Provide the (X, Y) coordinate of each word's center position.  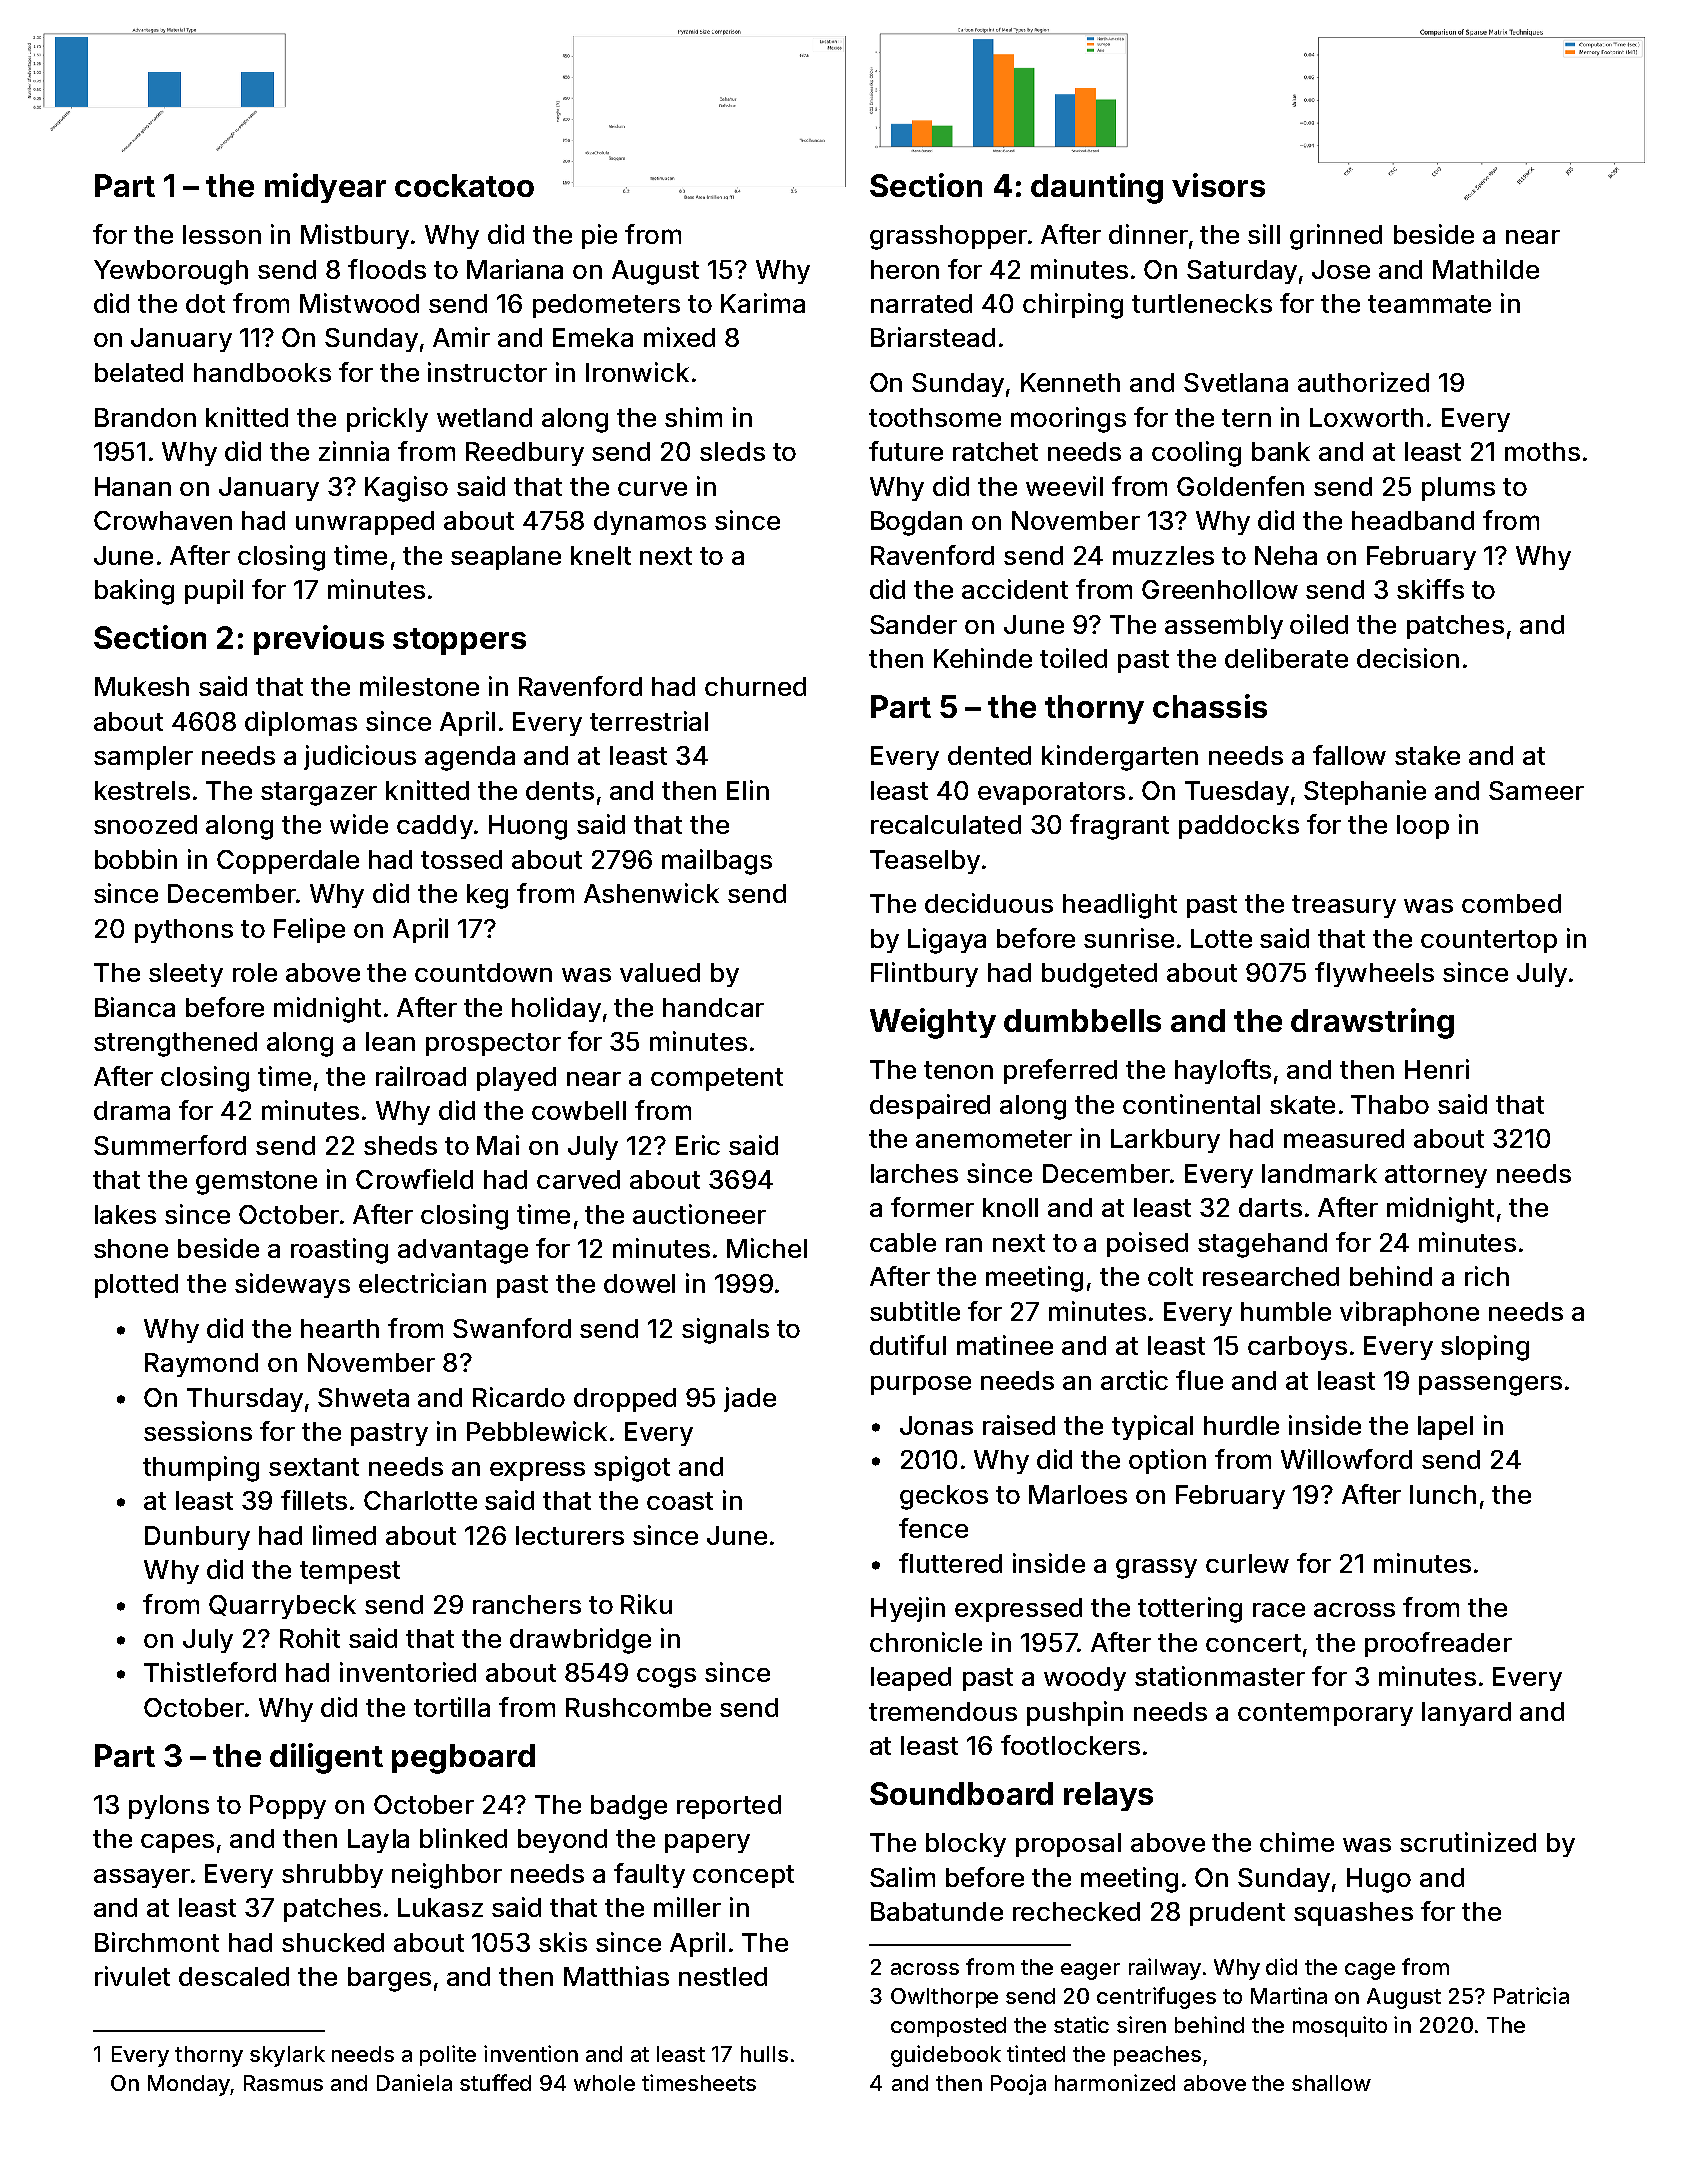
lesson (222, 234)
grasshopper (948, 237)
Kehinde (983, 658)
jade (750, 1399)
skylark (287, 2056)
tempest (350, 1572)
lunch (1443, 1494)
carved (578, 1179)
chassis (1210, 706)
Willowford (1346, 1459)
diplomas (301, 723)
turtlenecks (1202, 303)
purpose (921, 1385)
